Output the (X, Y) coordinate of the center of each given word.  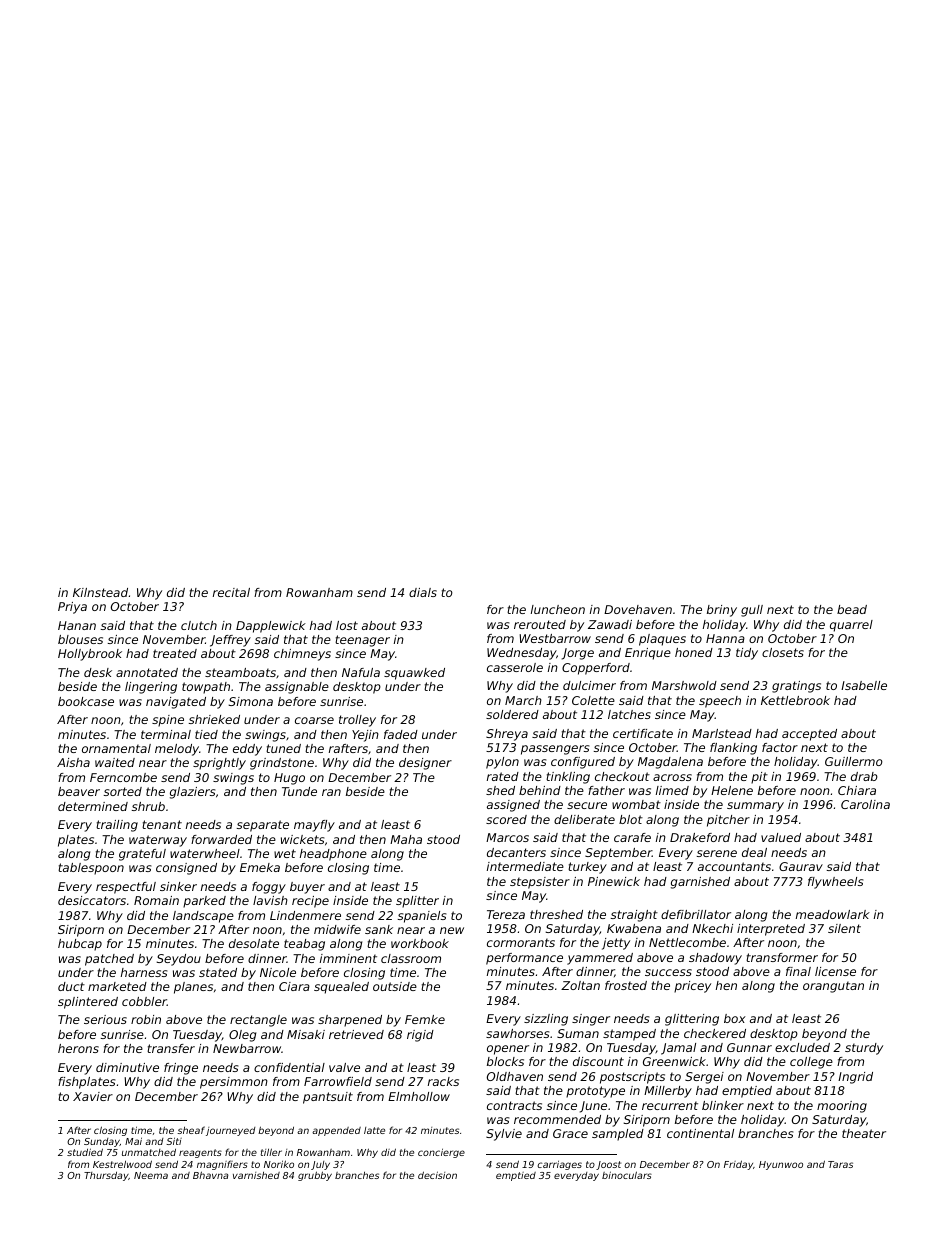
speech (720, 702)
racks (443, 1081)
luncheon (558, 609)
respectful (126, 888)
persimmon (234, 1083)
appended (336, 1131)
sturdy (864, 1049)
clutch (199, 625)
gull (752, 611)
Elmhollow (419, 1096)
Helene (732, 790)
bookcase (86, 701)
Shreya (507, 735)
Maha (406, 839)
